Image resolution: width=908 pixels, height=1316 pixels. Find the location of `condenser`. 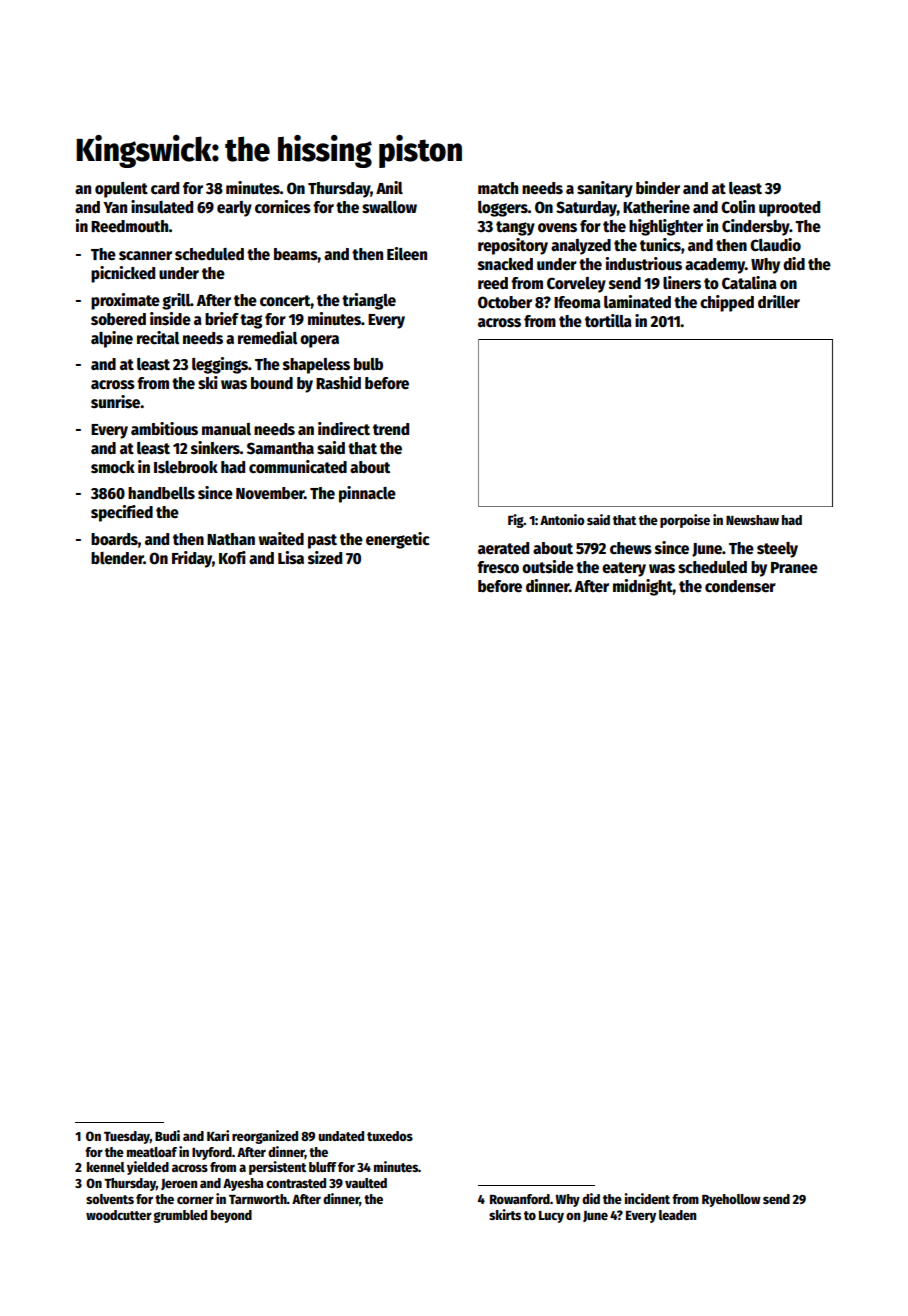

condenser is located at coordinates (740, 586).
